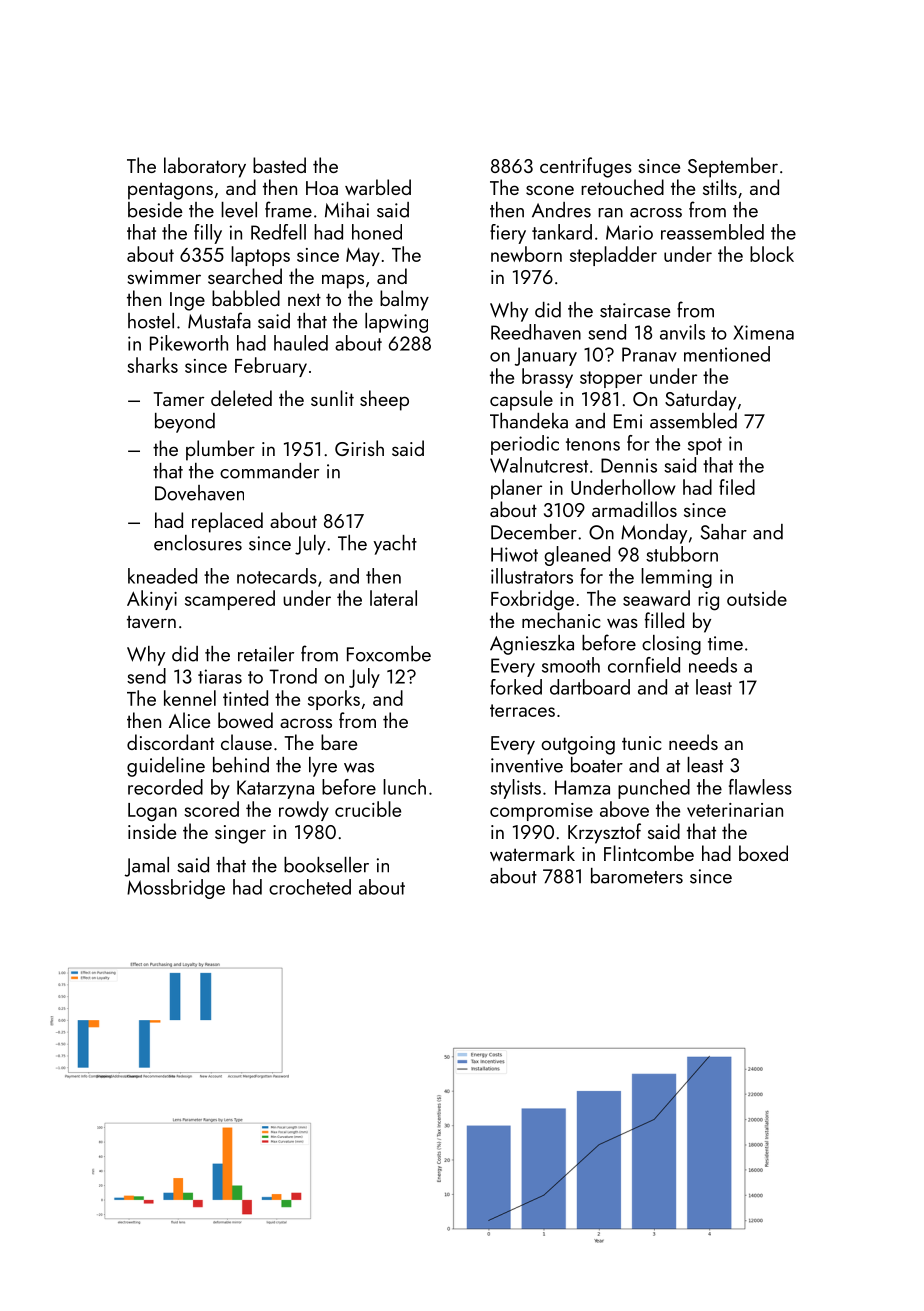 This screenshot has height=1311, width=924. I want to click on stilts, so click(720, 187).
